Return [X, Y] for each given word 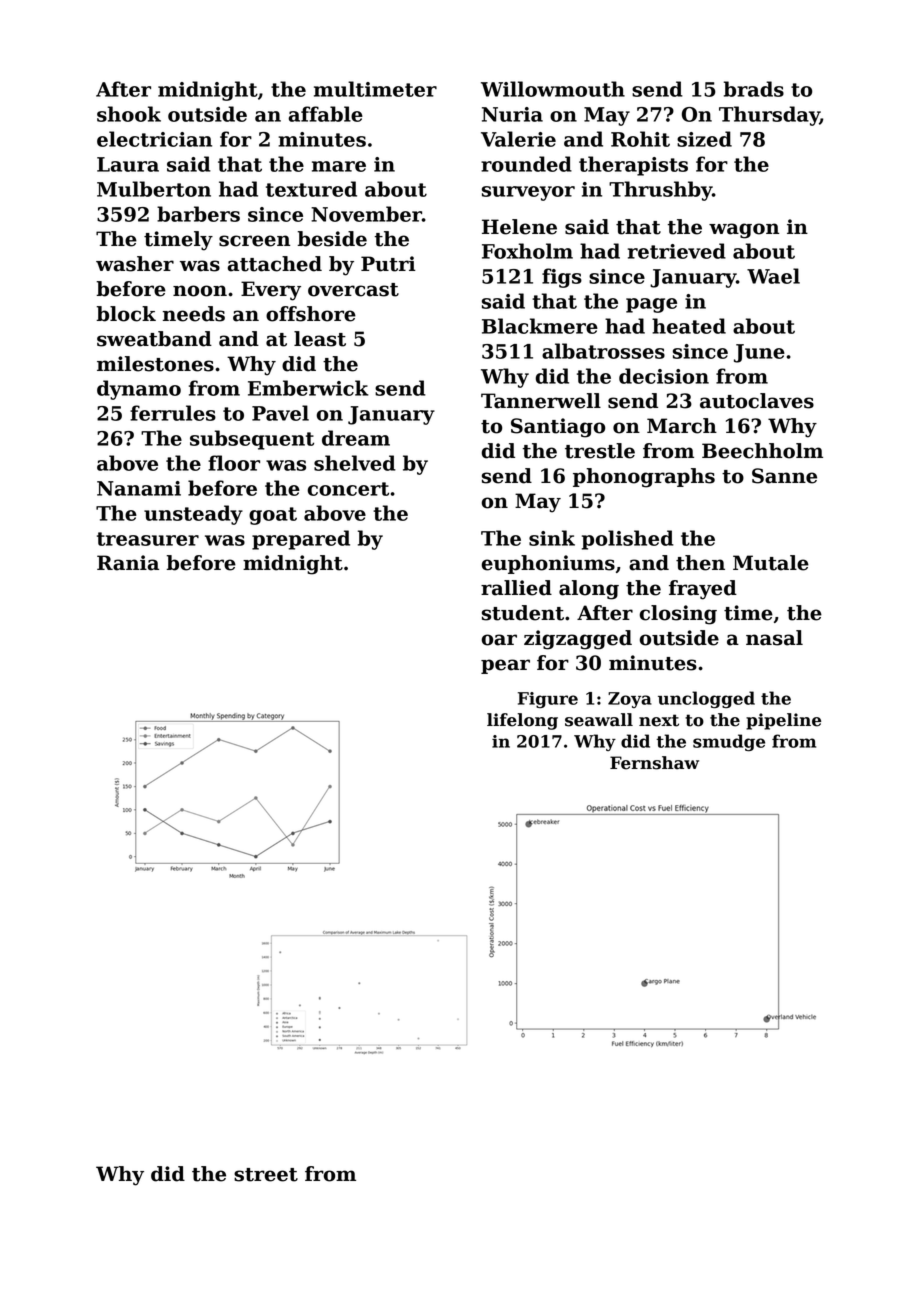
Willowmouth [553, 89]
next [659, 720]
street [266, 1175]
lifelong [522, 721]
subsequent [252, 440]
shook [129, 114]
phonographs [644, 478]
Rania [128, 563]
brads [754, 89]
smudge [729, 742]
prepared [301, 540]
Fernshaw [654, 763]
